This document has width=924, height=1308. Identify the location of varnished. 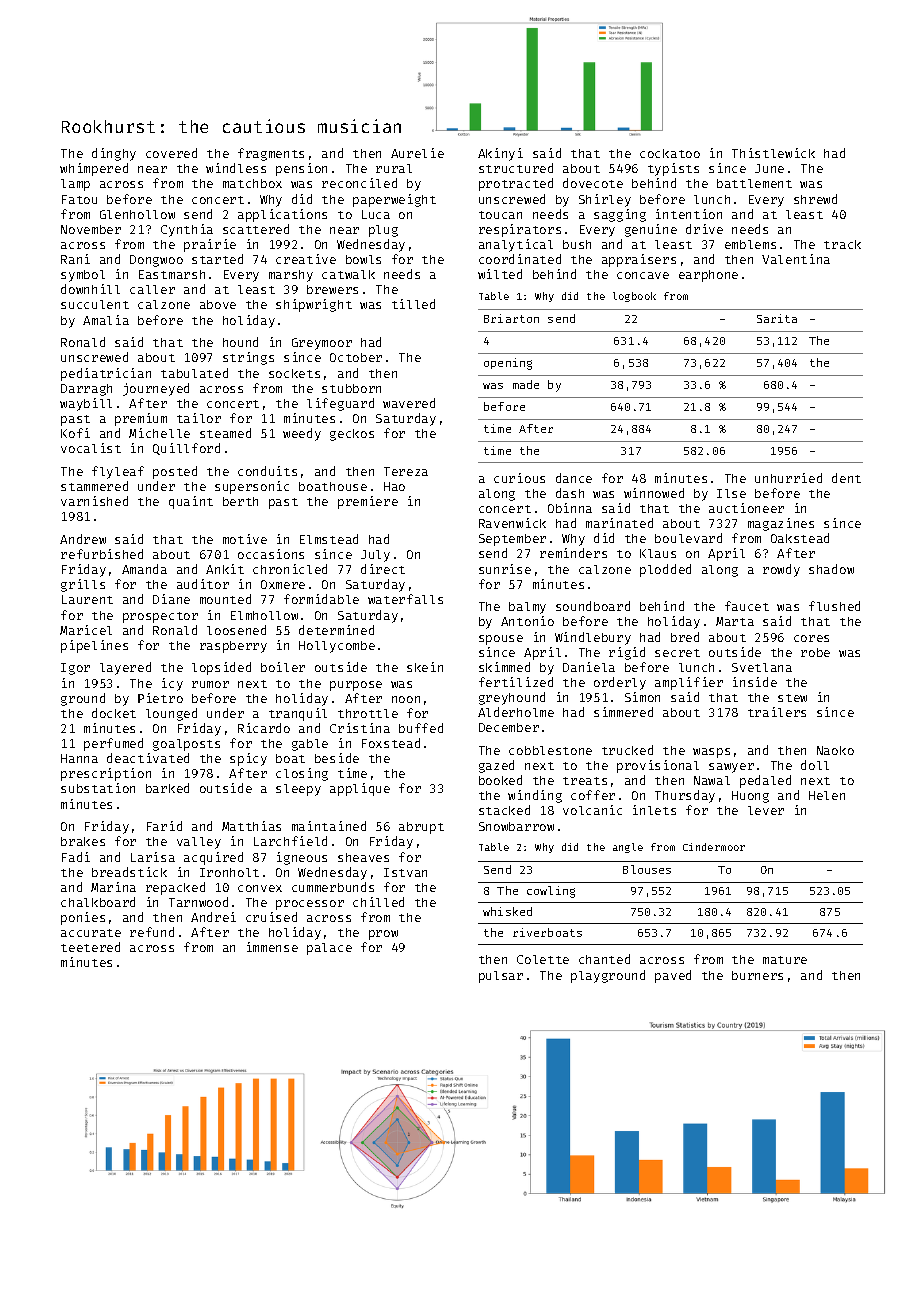
(94, 501).
